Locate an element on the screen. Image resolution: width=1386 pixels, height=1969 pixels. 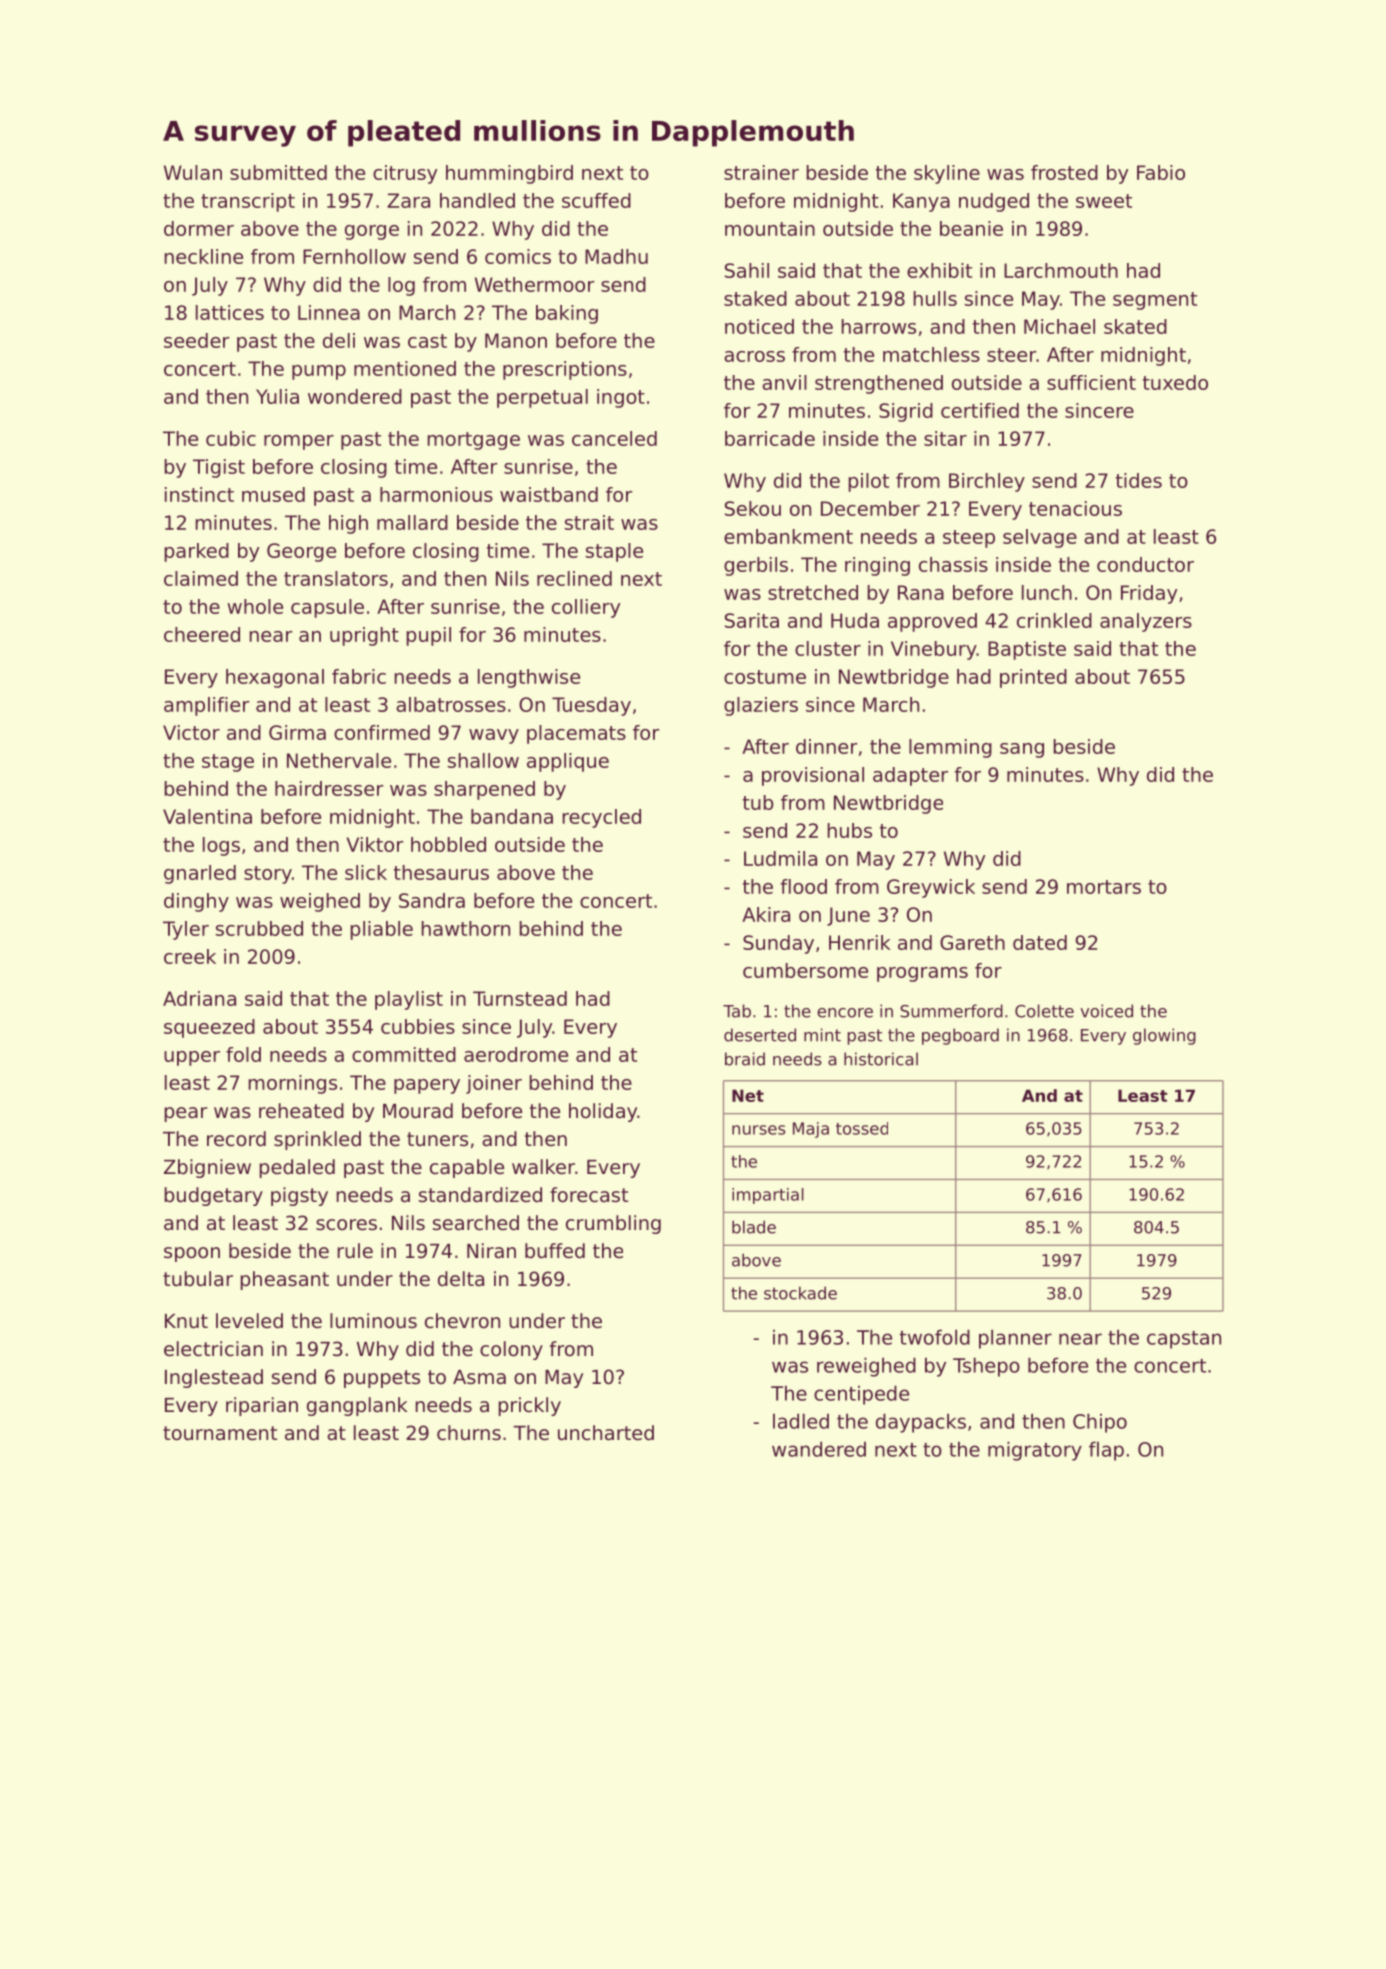
nudged is located at coordinates (994, 202).
